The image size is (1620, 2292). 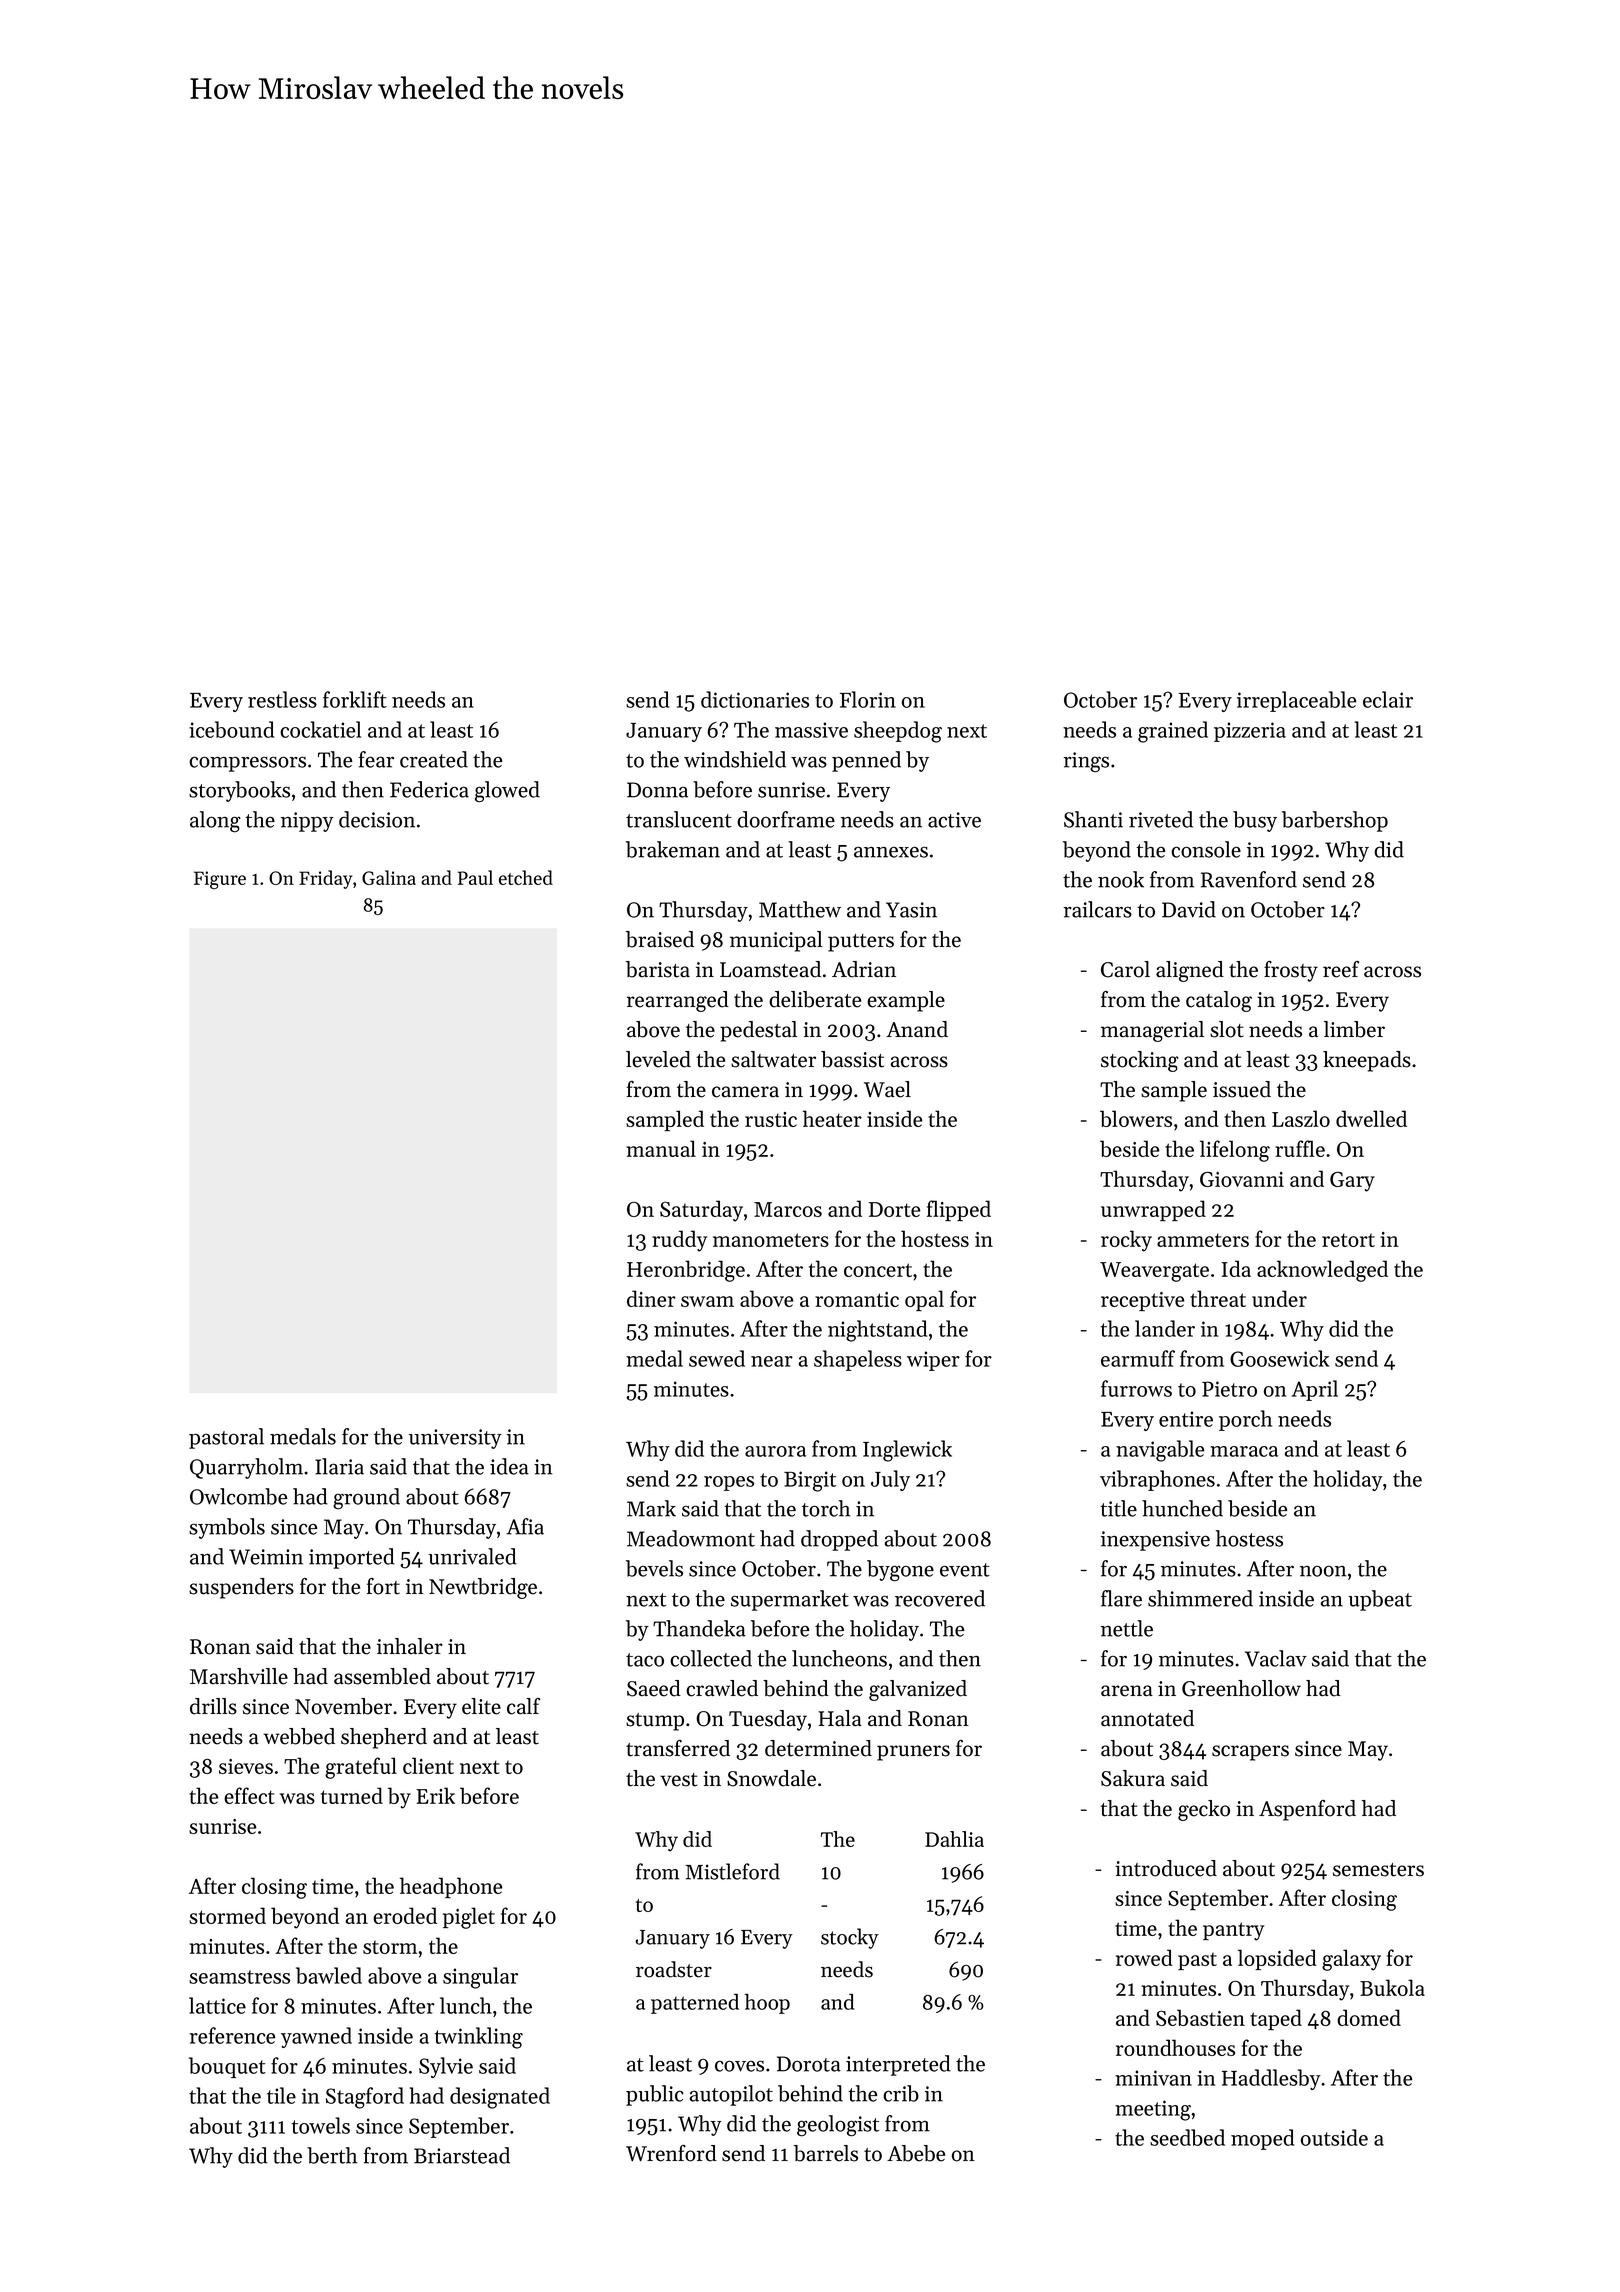 What do you see at coordinates (839, 1540) in the screenshot?
I see `dropped` at bounding box center [839, 1540].
